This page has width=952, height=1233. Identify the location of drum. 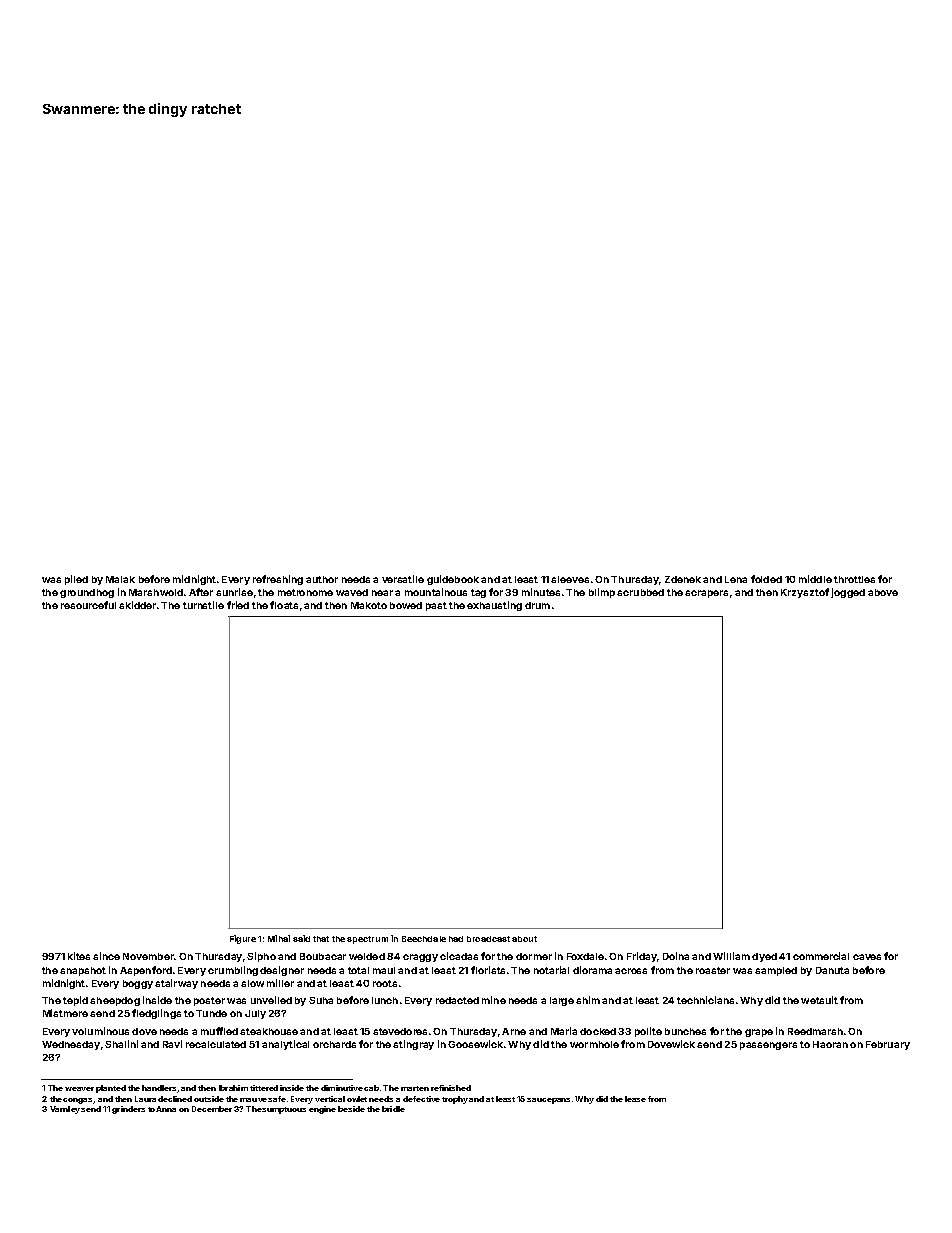
(537, 605).
